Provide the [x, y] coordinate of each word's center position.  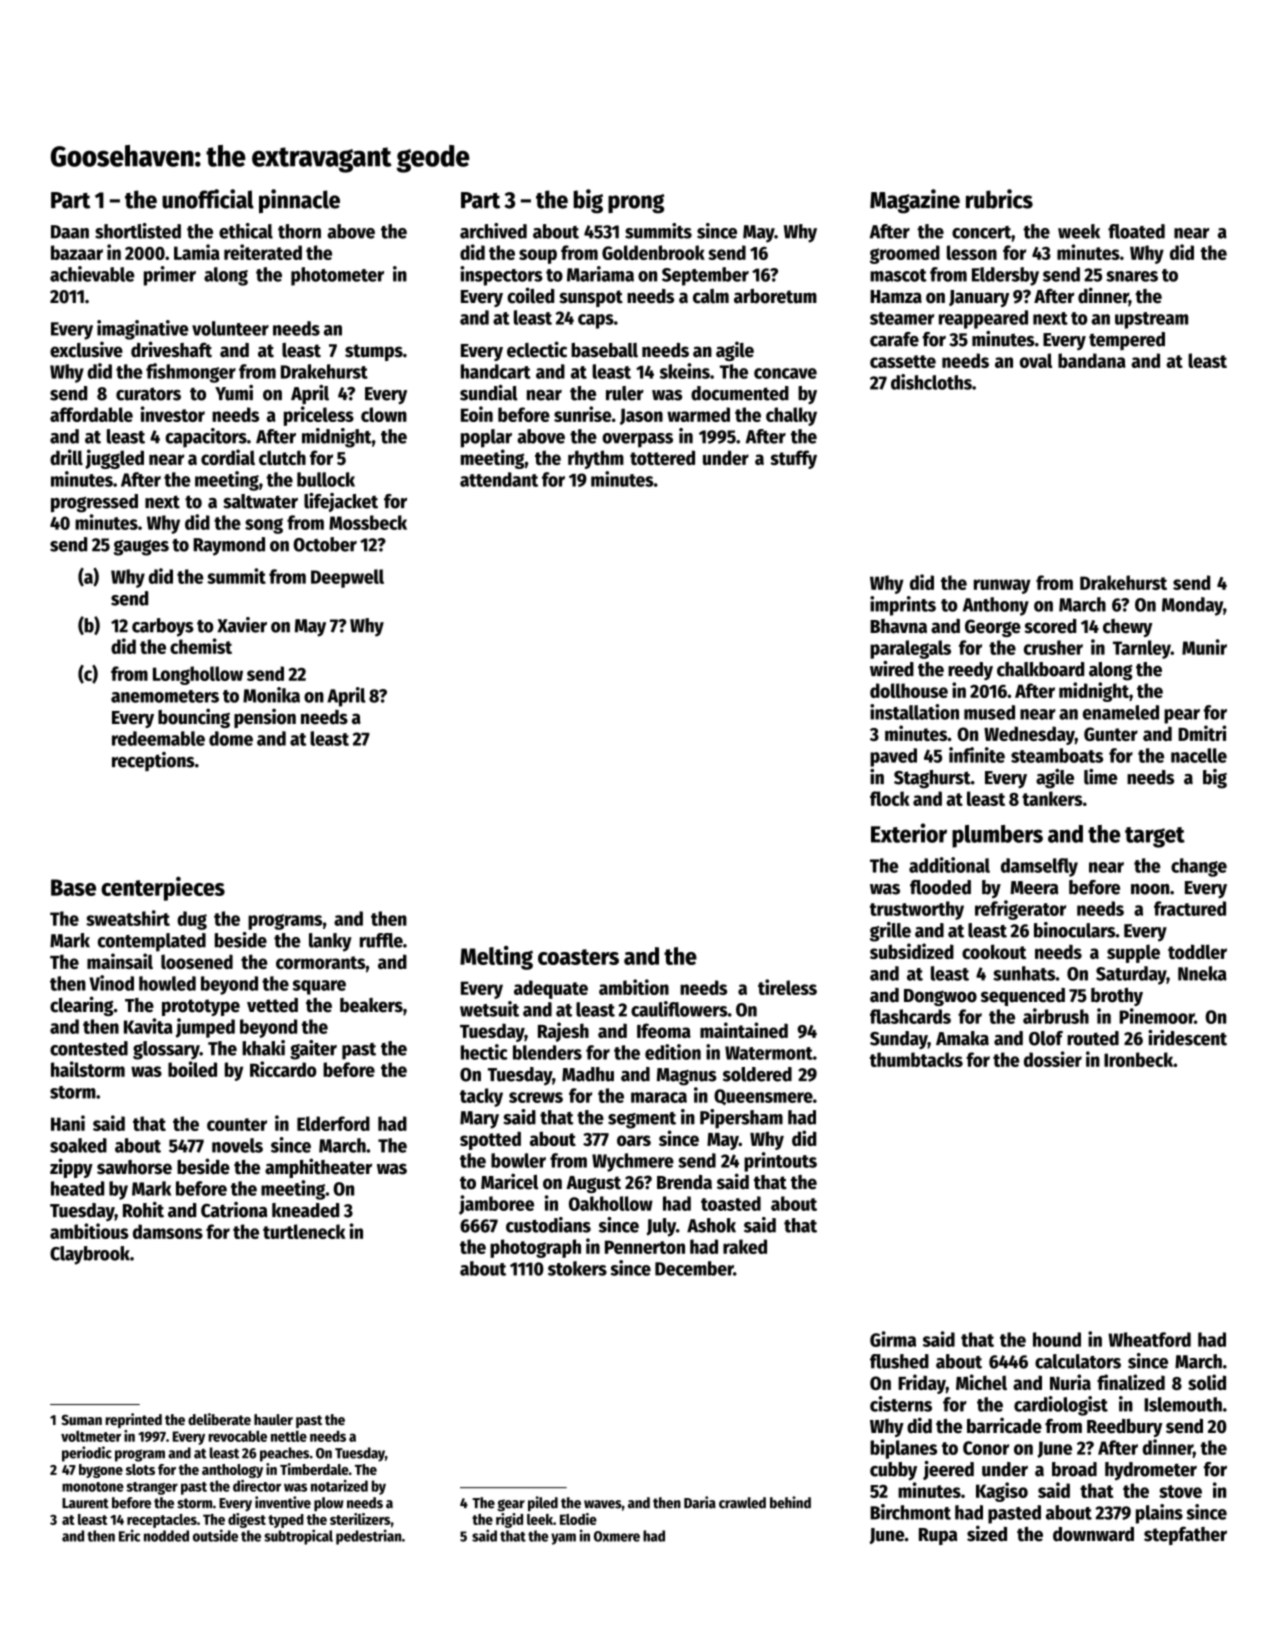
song [264, 526]
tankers [1052, 798]
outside [215, 1535]
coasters [578, 957]
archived [493, 231]
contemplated [152, 942]
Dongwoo [940, 997]
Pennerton [645, 1247]
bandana [1092, 360]
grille [890, 932]
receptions [153, 761]
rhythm [596, 459]
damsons [168, 1231]
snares [1132, 276]
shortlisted [138, 231]
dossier [1053, 1059]
